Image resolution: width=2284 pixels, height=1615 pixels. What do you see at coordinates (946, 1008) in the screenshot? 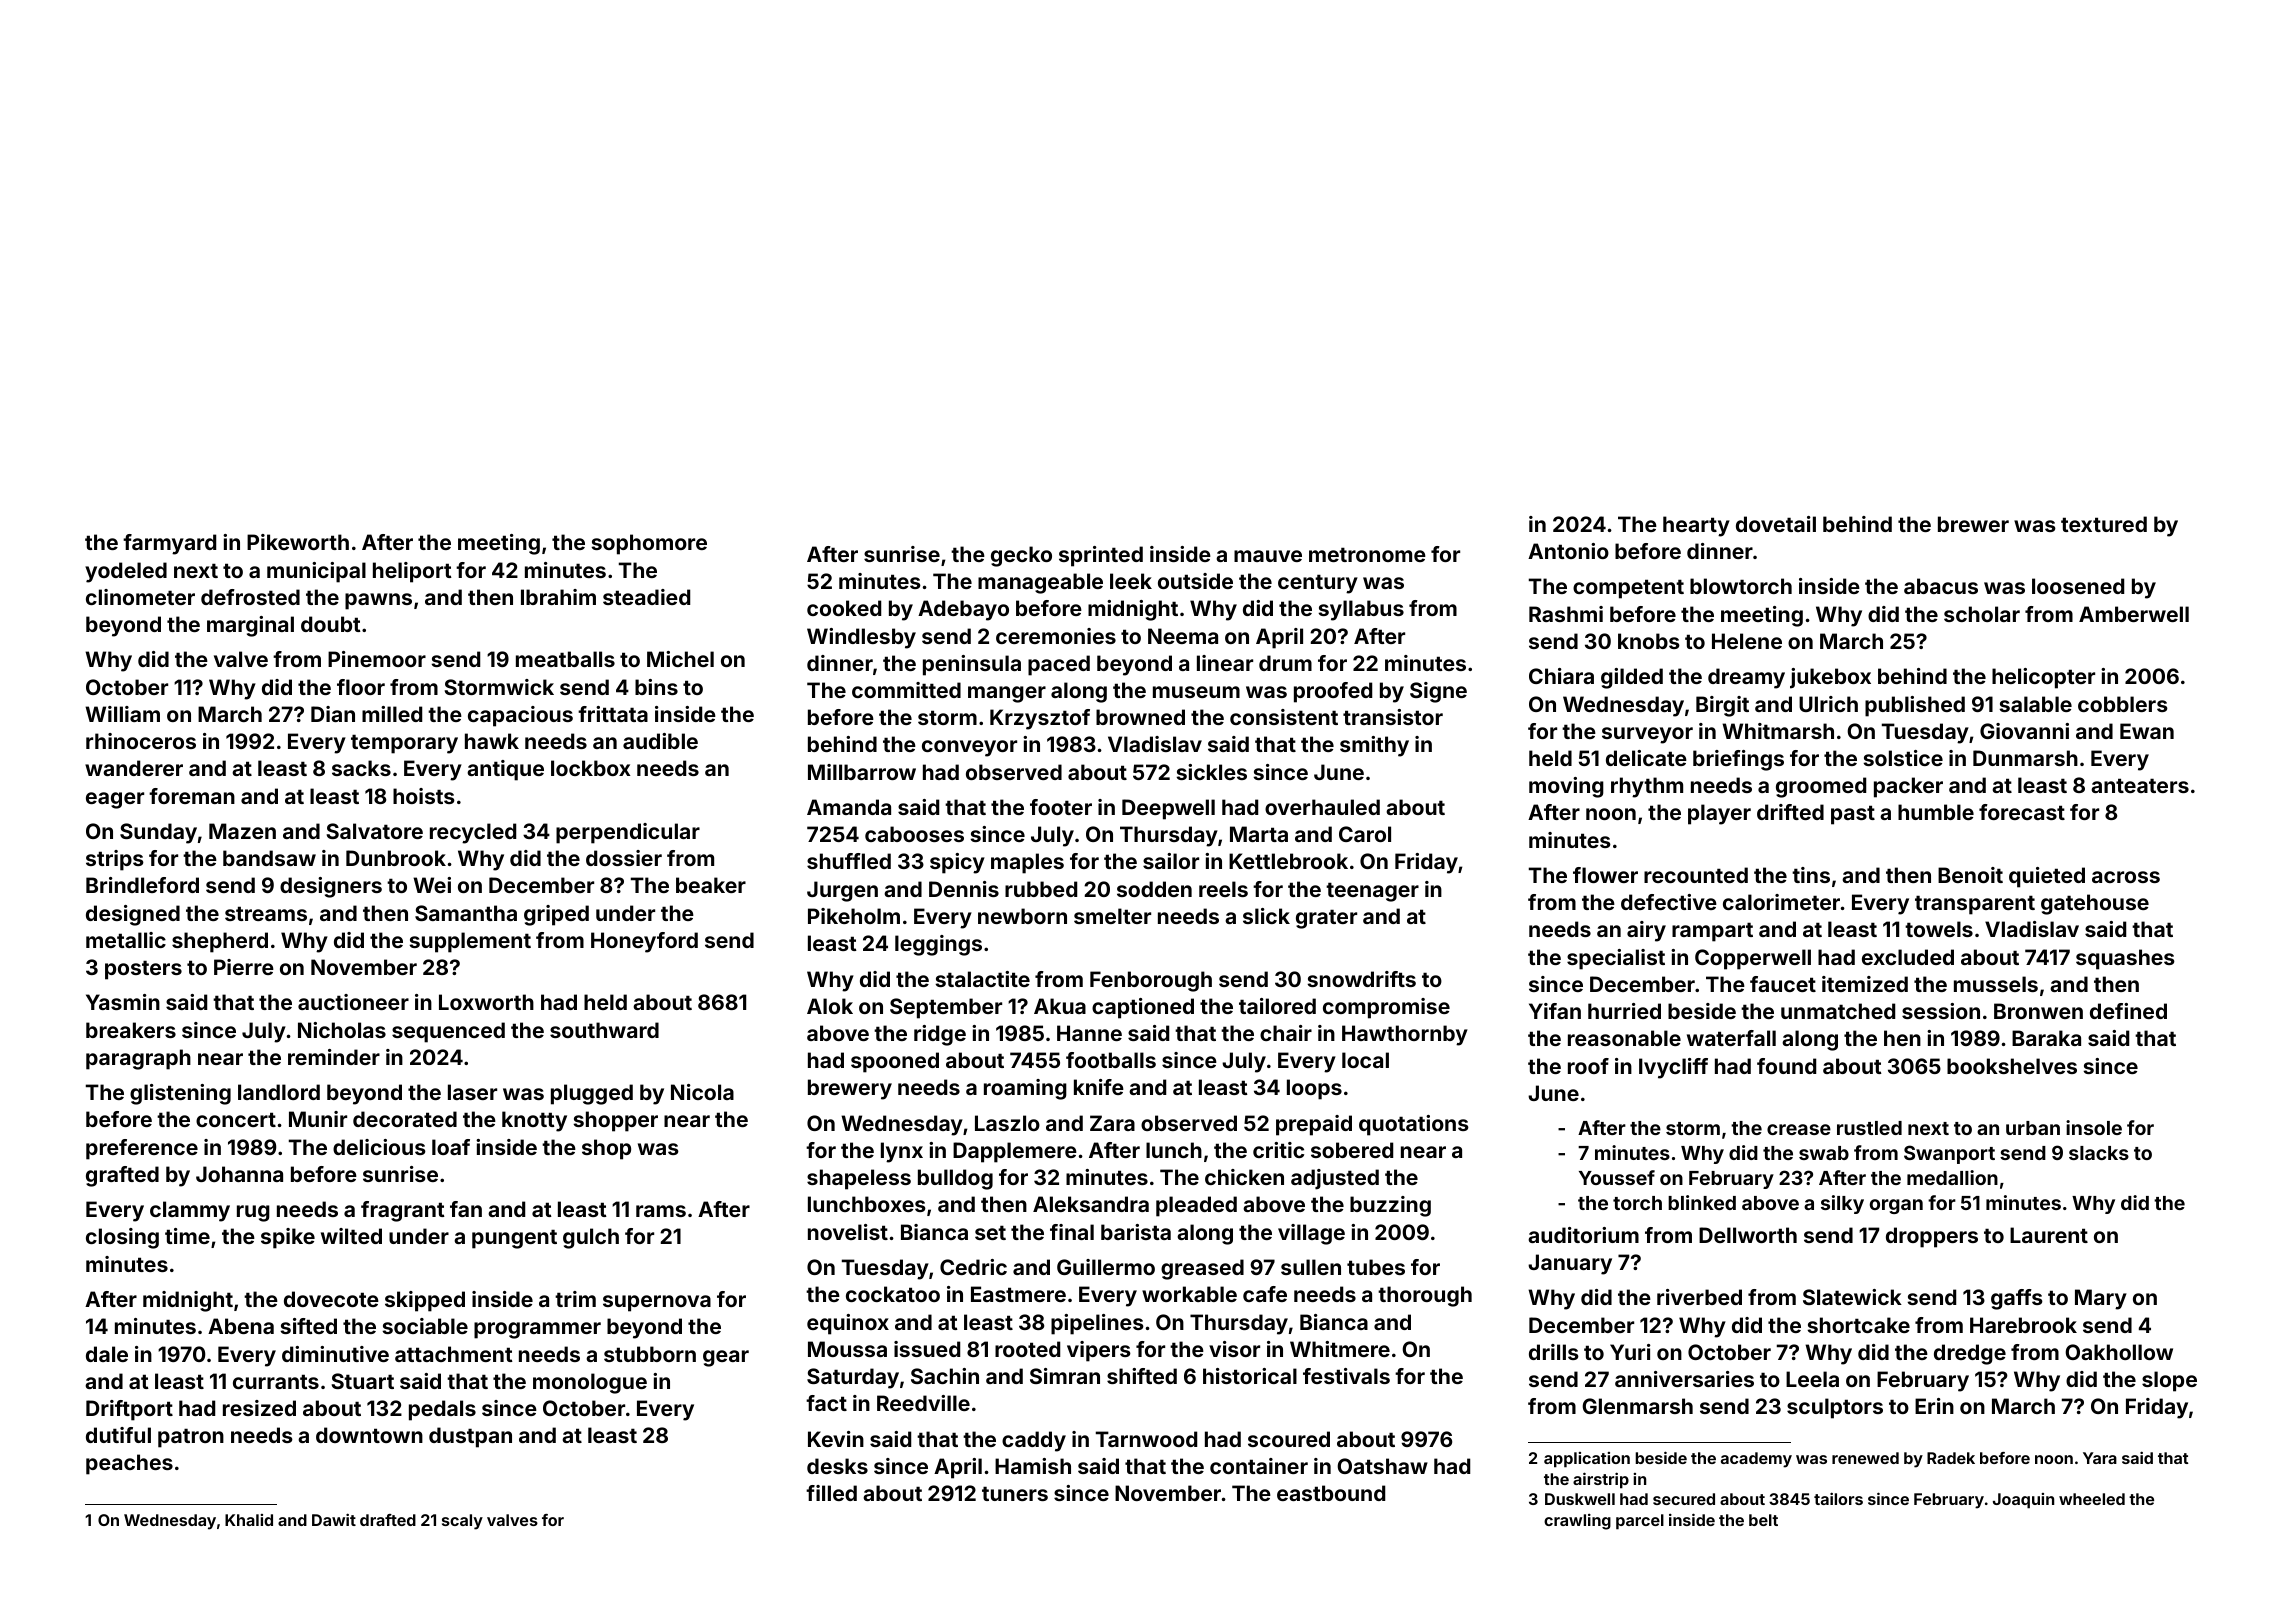
I see `September` at bounding box center [946, 1008].
